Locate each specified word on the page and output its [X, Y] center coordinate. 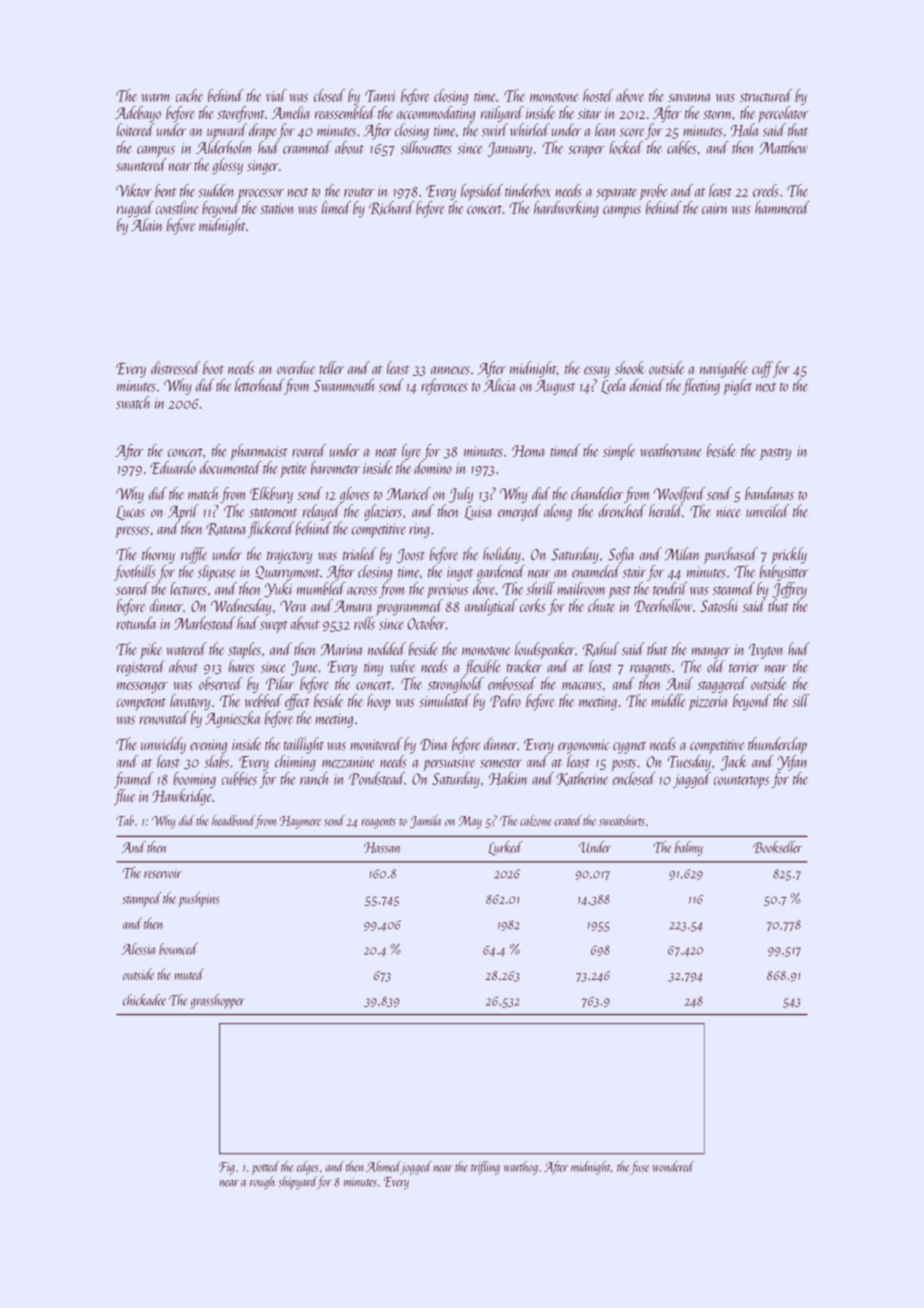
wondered [673, 1166]
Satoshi [719, 605]
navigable [724, 369]
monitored [377, 744]
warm [156, 98]
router [359, 192]
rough [262, 1182]
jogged [416, 1168]
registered [141, 668]
